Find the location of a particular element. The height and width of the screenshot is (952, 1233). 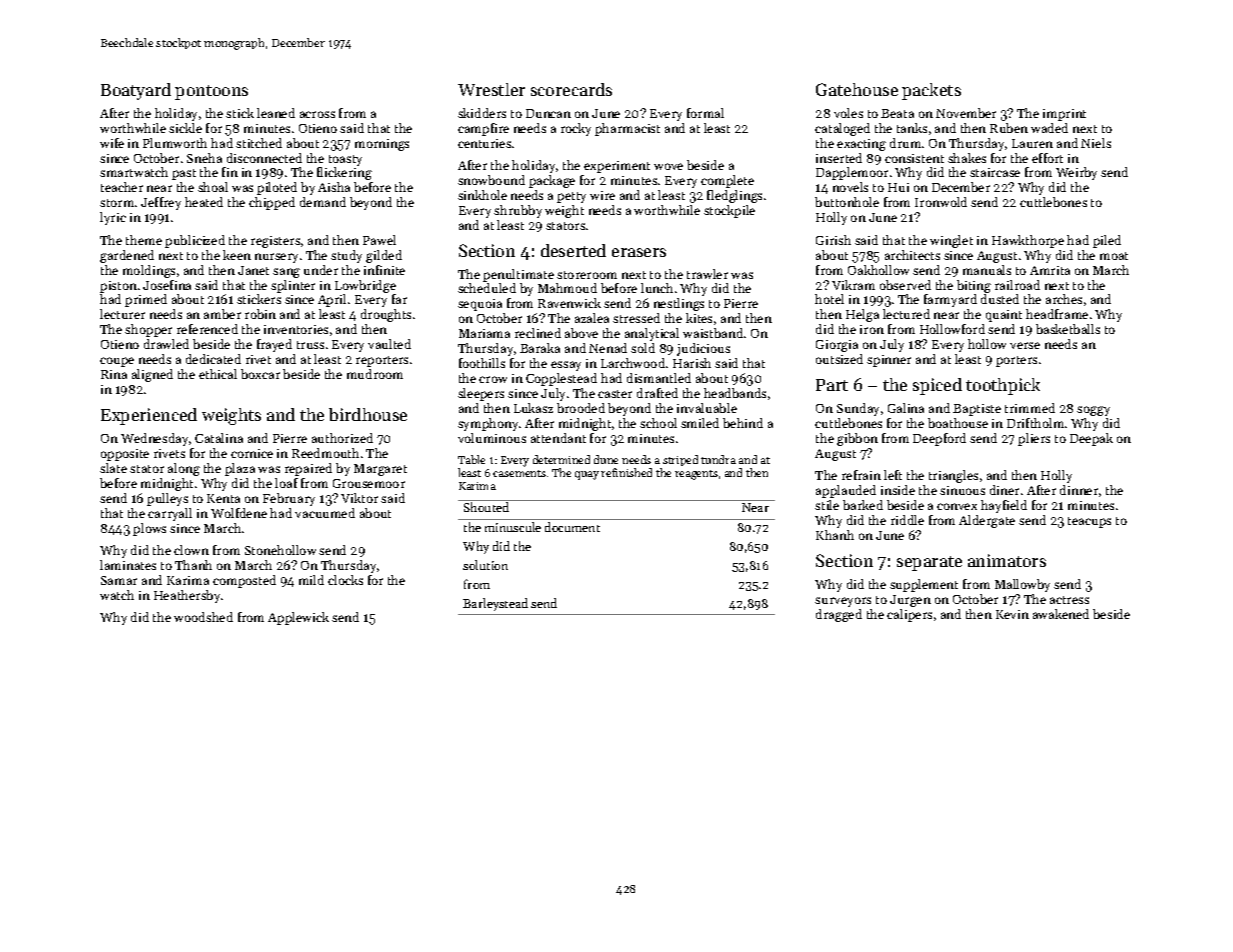

Driftholm is located at coordinates (1035, 423).
